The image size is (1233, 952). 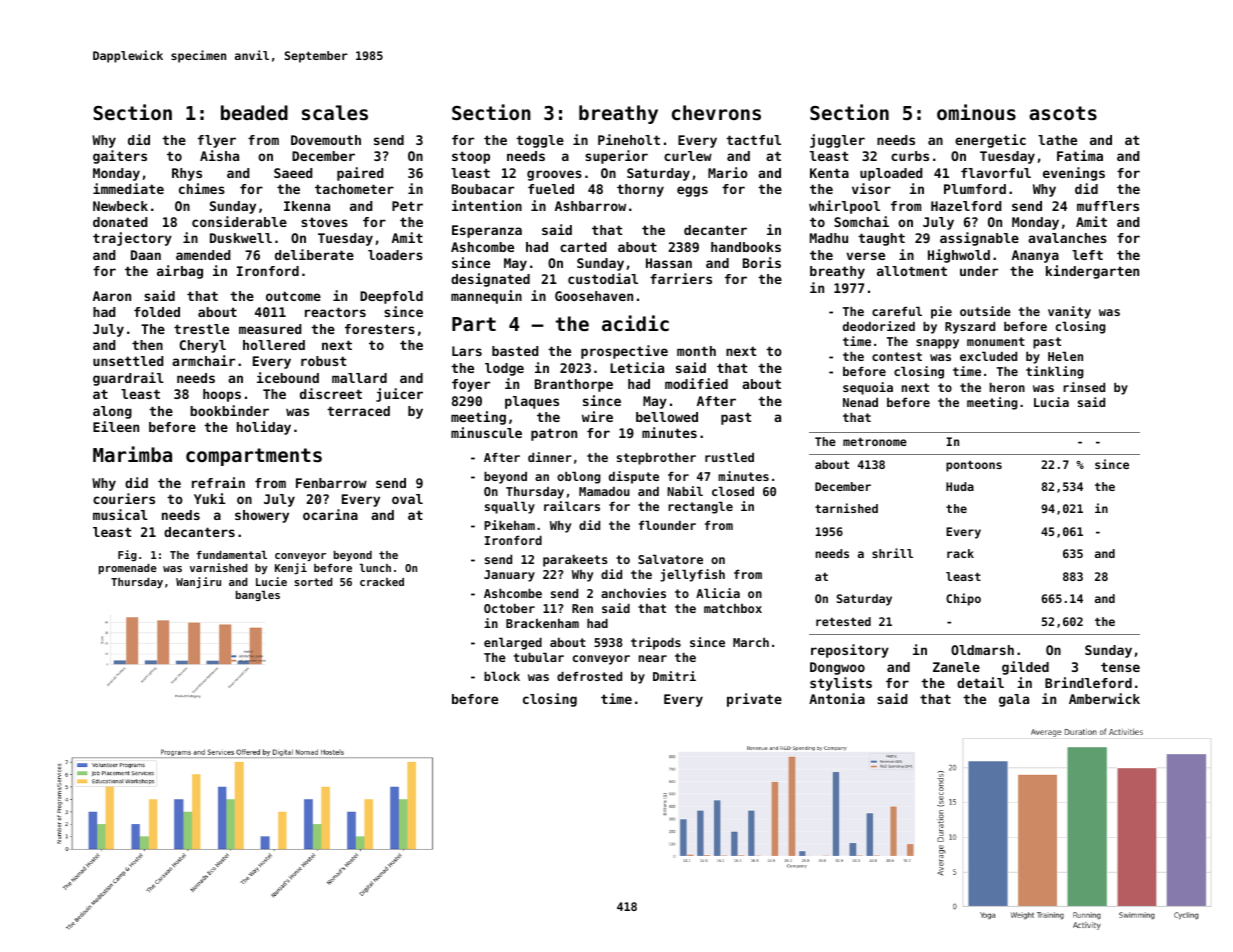 I want to click on Kenta, so click(x=829, y=173).
